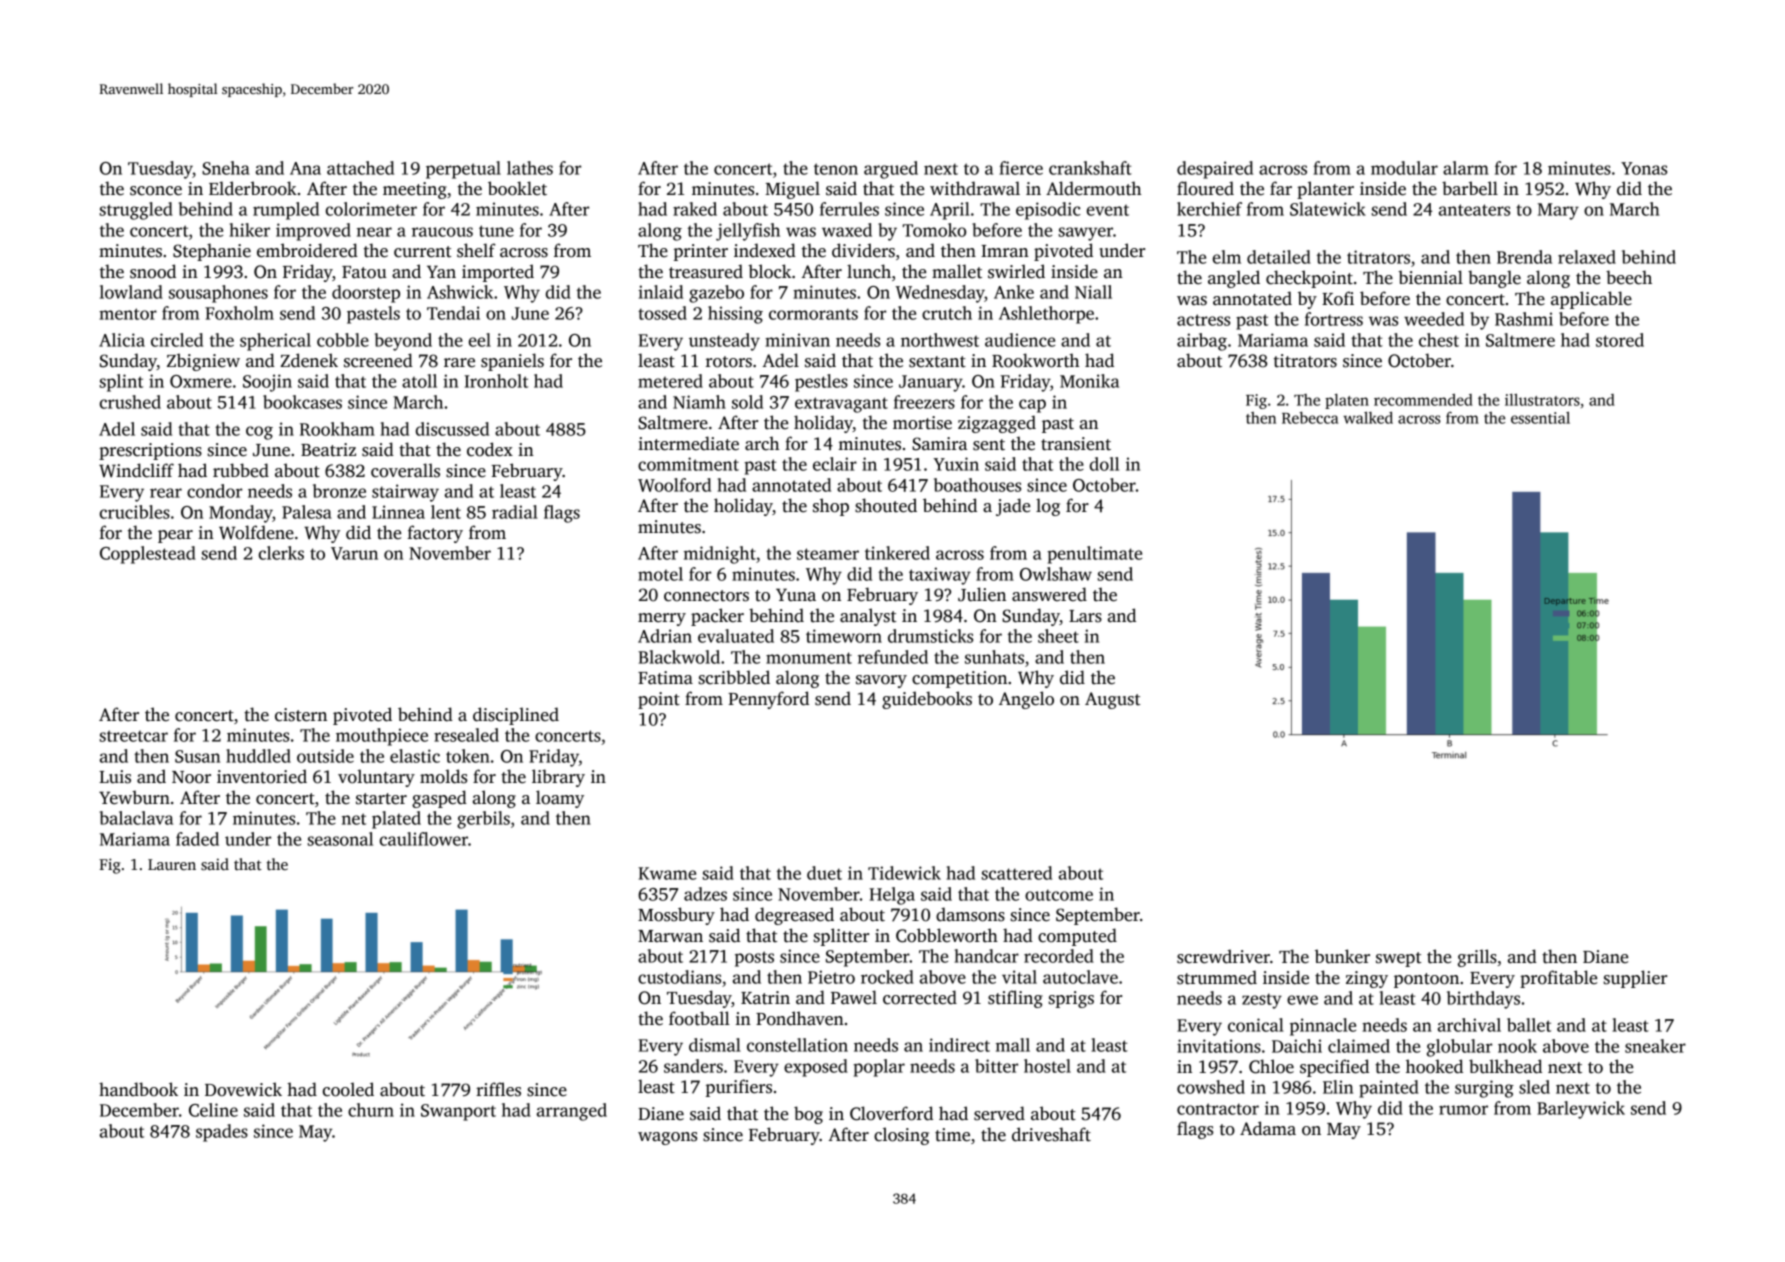 The height and width of the screenshot is (1262, 1785). Describe the element at coordinates (1215, 170) in the screenshot. I see `despaired` at that location.
